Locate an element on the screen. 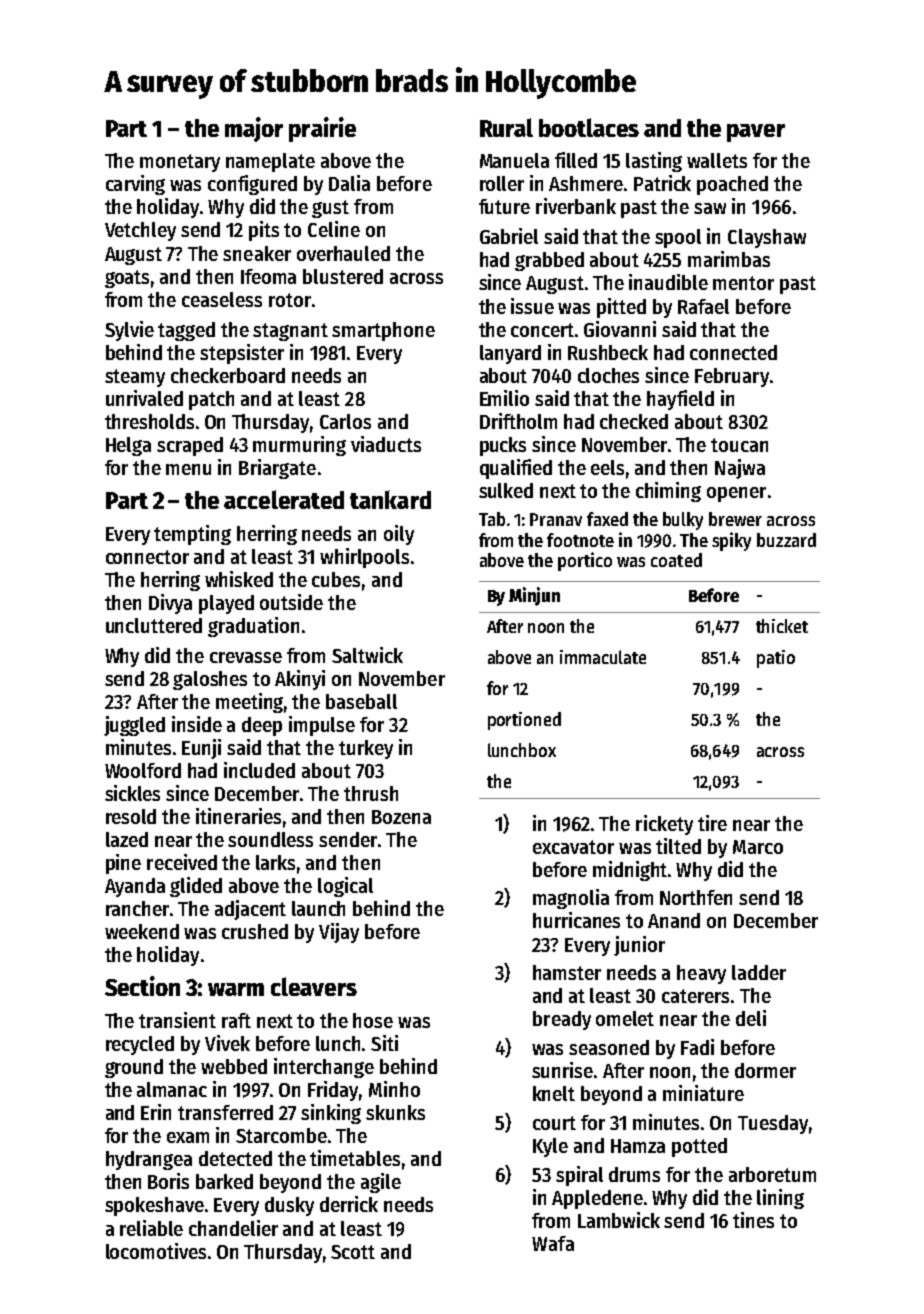  tempting is located at coordinates (192, 535).
